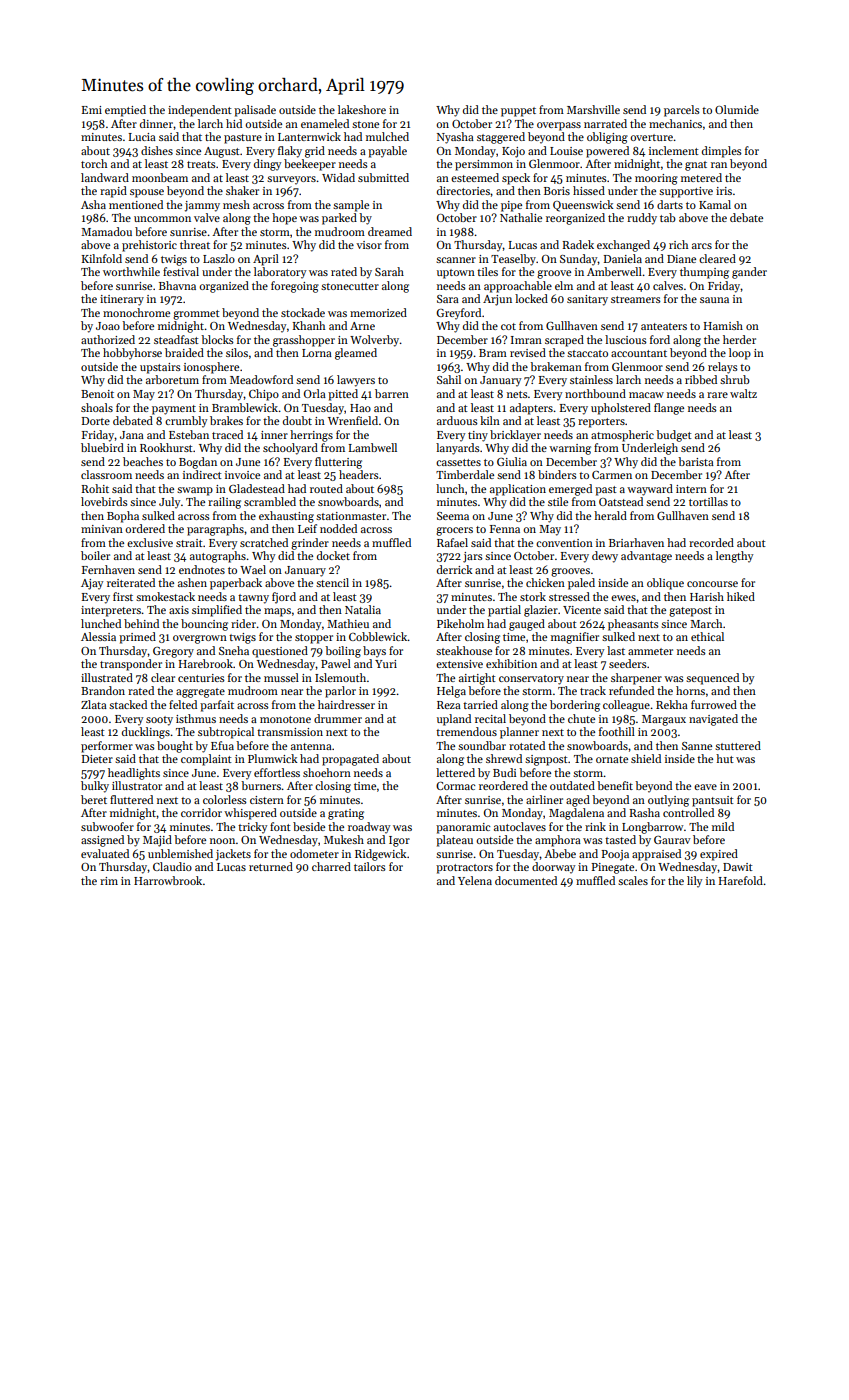 This screenshot has width=849, height=1400. I want to click on cot, so click(508, 326).
